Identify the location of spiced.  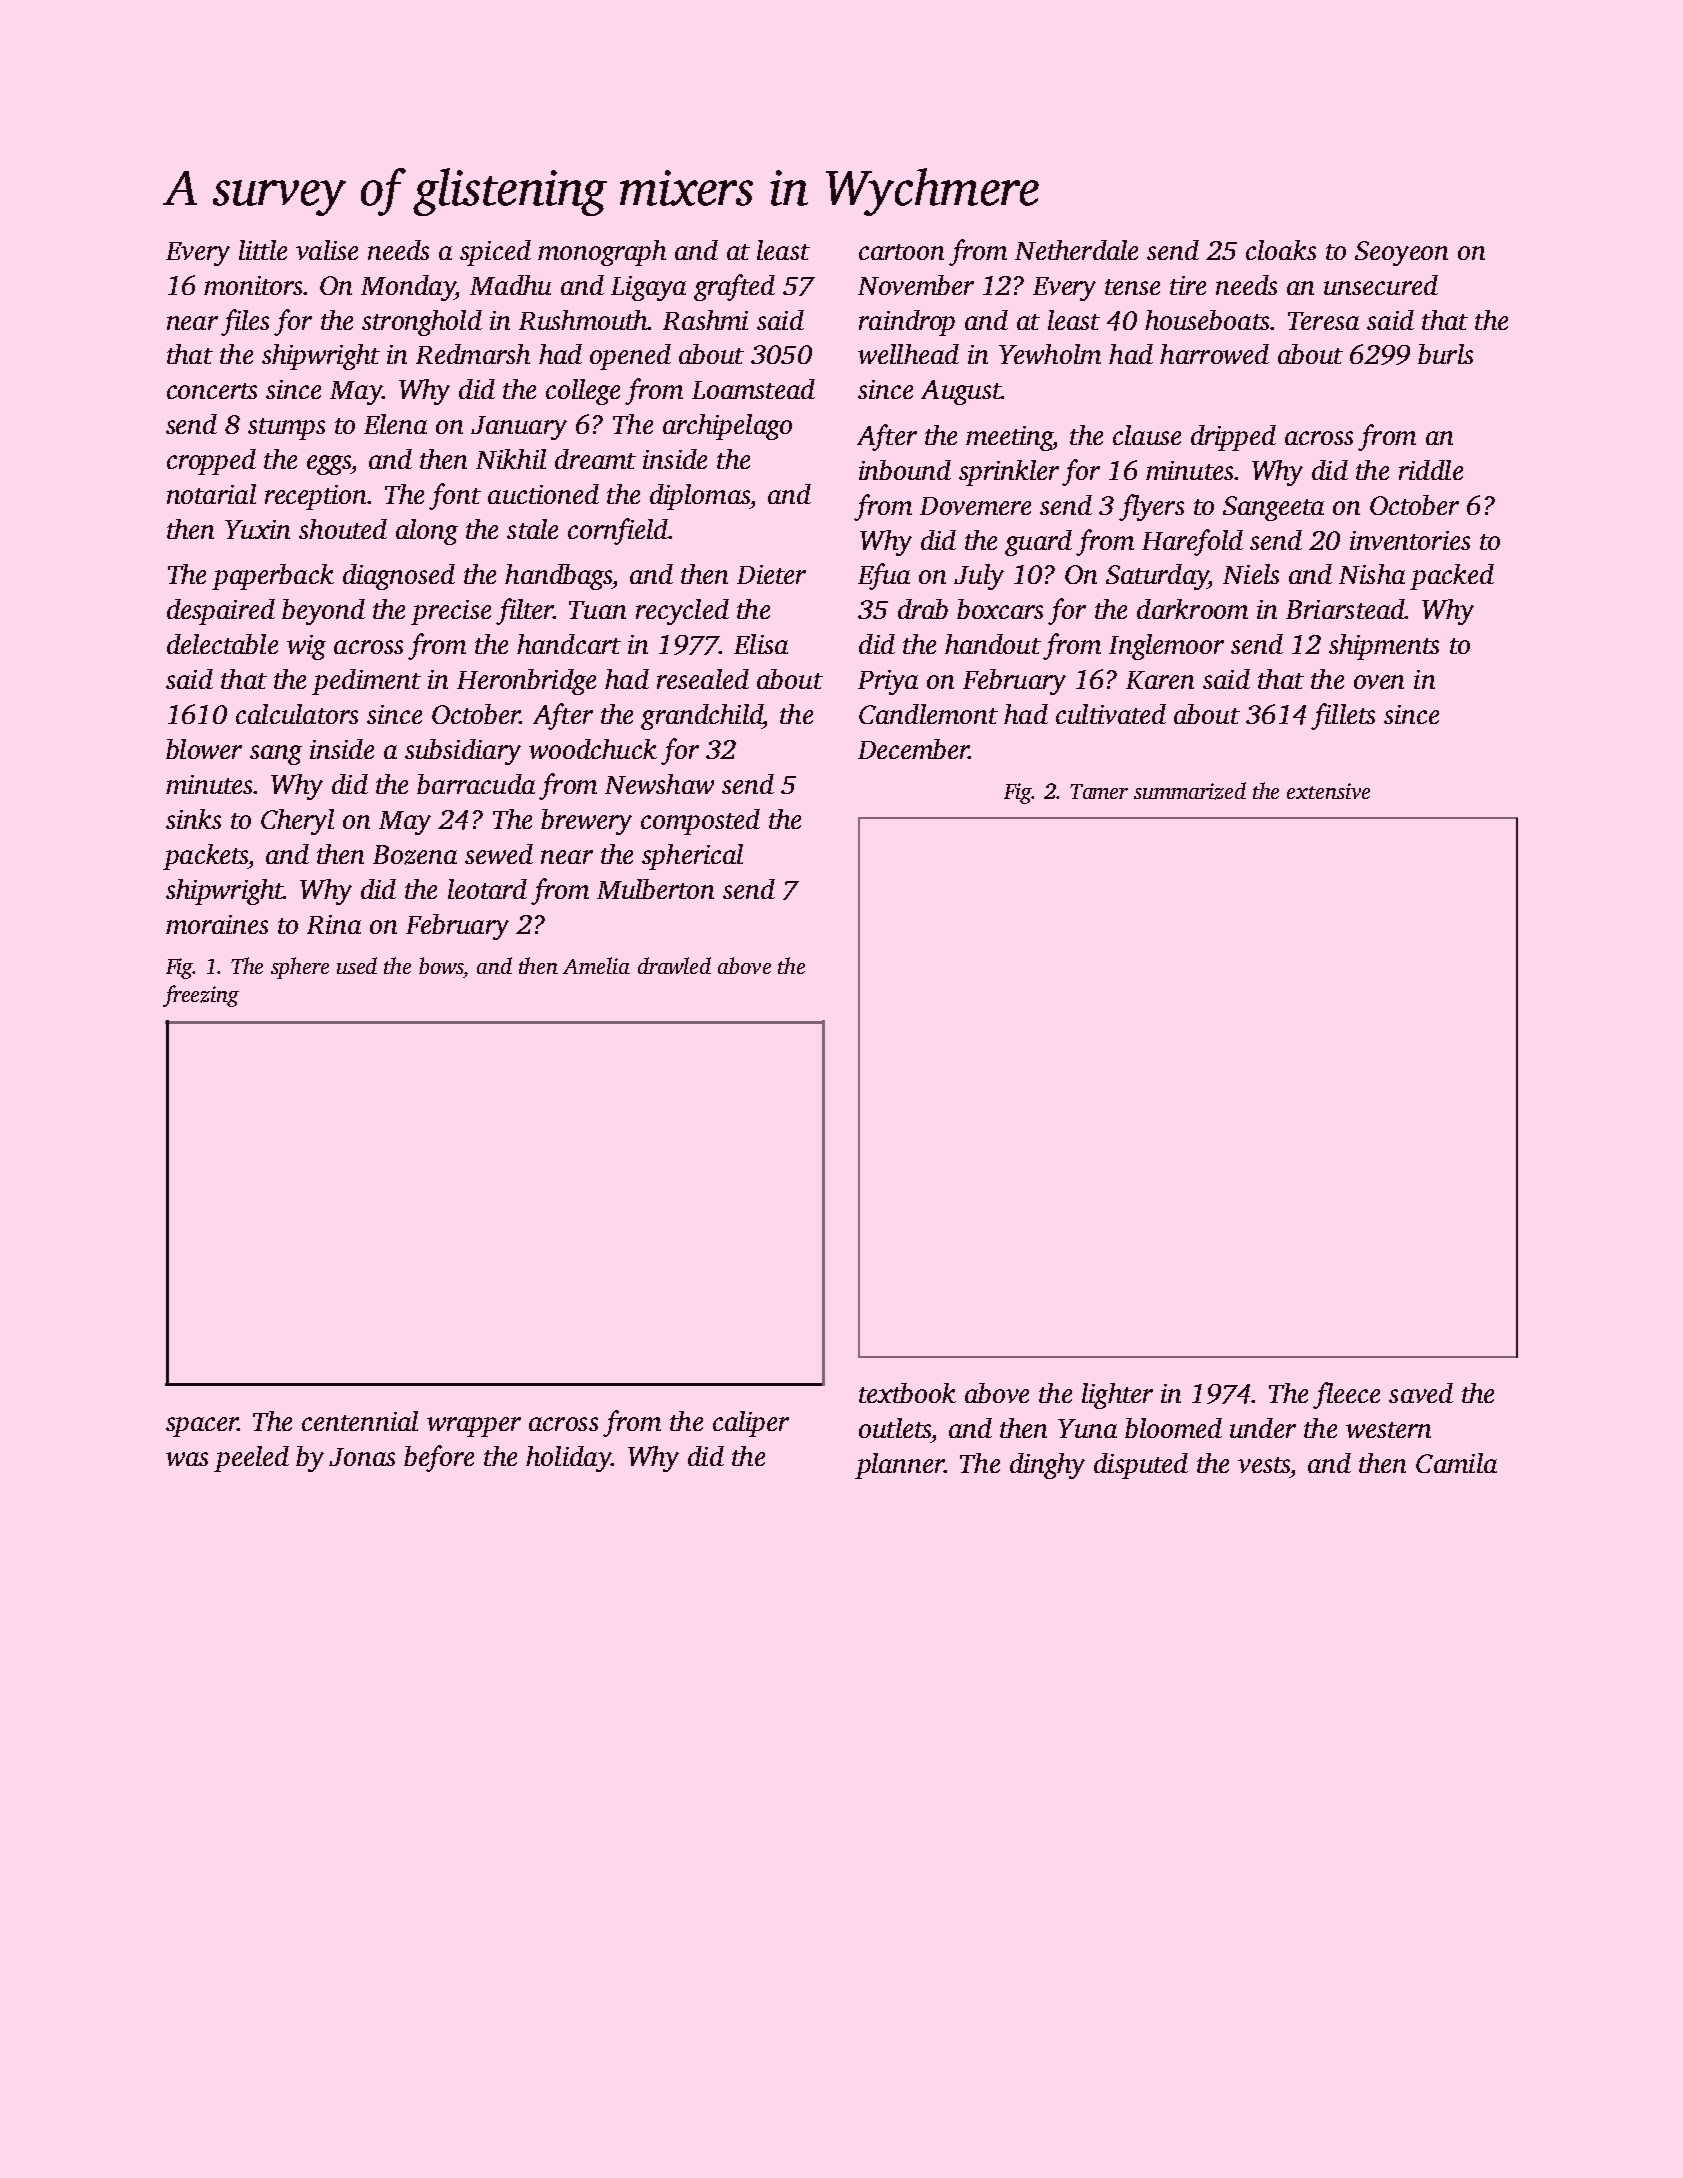
(495, 253).
